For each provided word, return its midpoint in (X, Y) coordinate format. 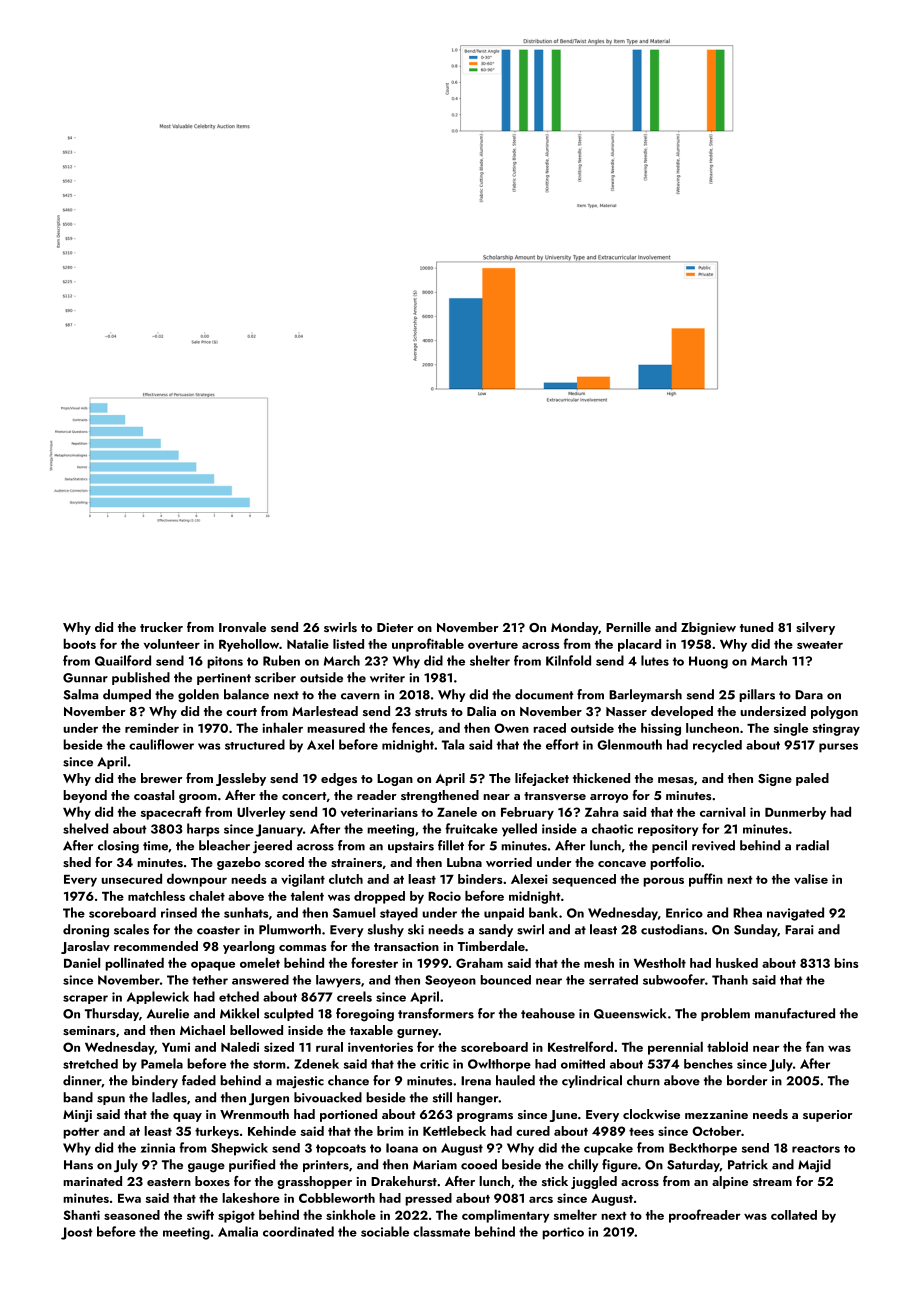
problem (725, 1014)
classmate (441, 1231)
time (155, 846)
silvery (815, 628)
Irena (476, 1081)
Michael (202, 1030)
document (544, 694)
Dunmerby (795, 813)
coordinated (298, 1231)
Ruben (281, 660)
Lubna (464, 862)
